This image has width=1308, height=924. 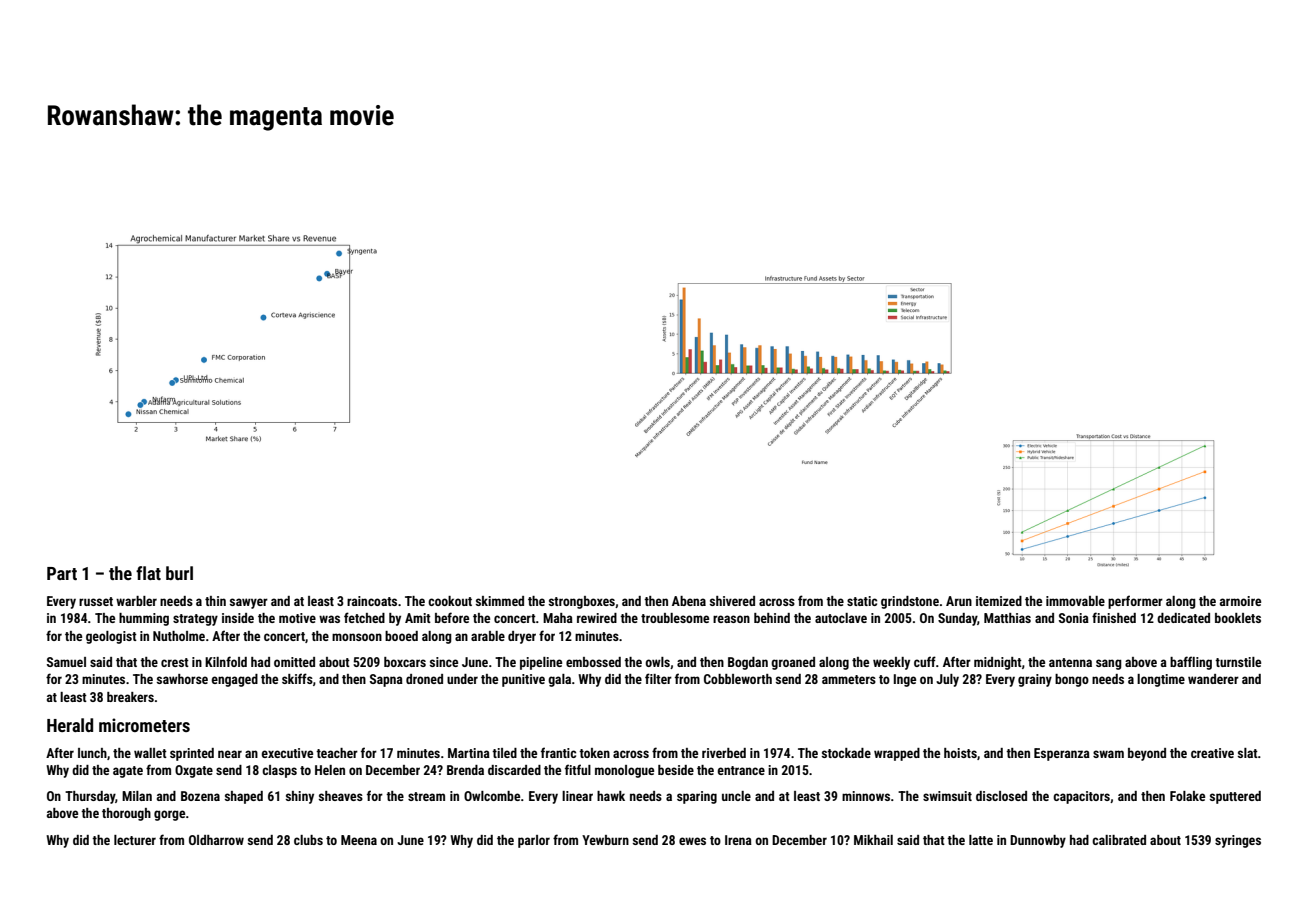 What do you see at coordinates (216, 840) in the image?
I see `Oldharrow` at bounding box center [216, 840].
